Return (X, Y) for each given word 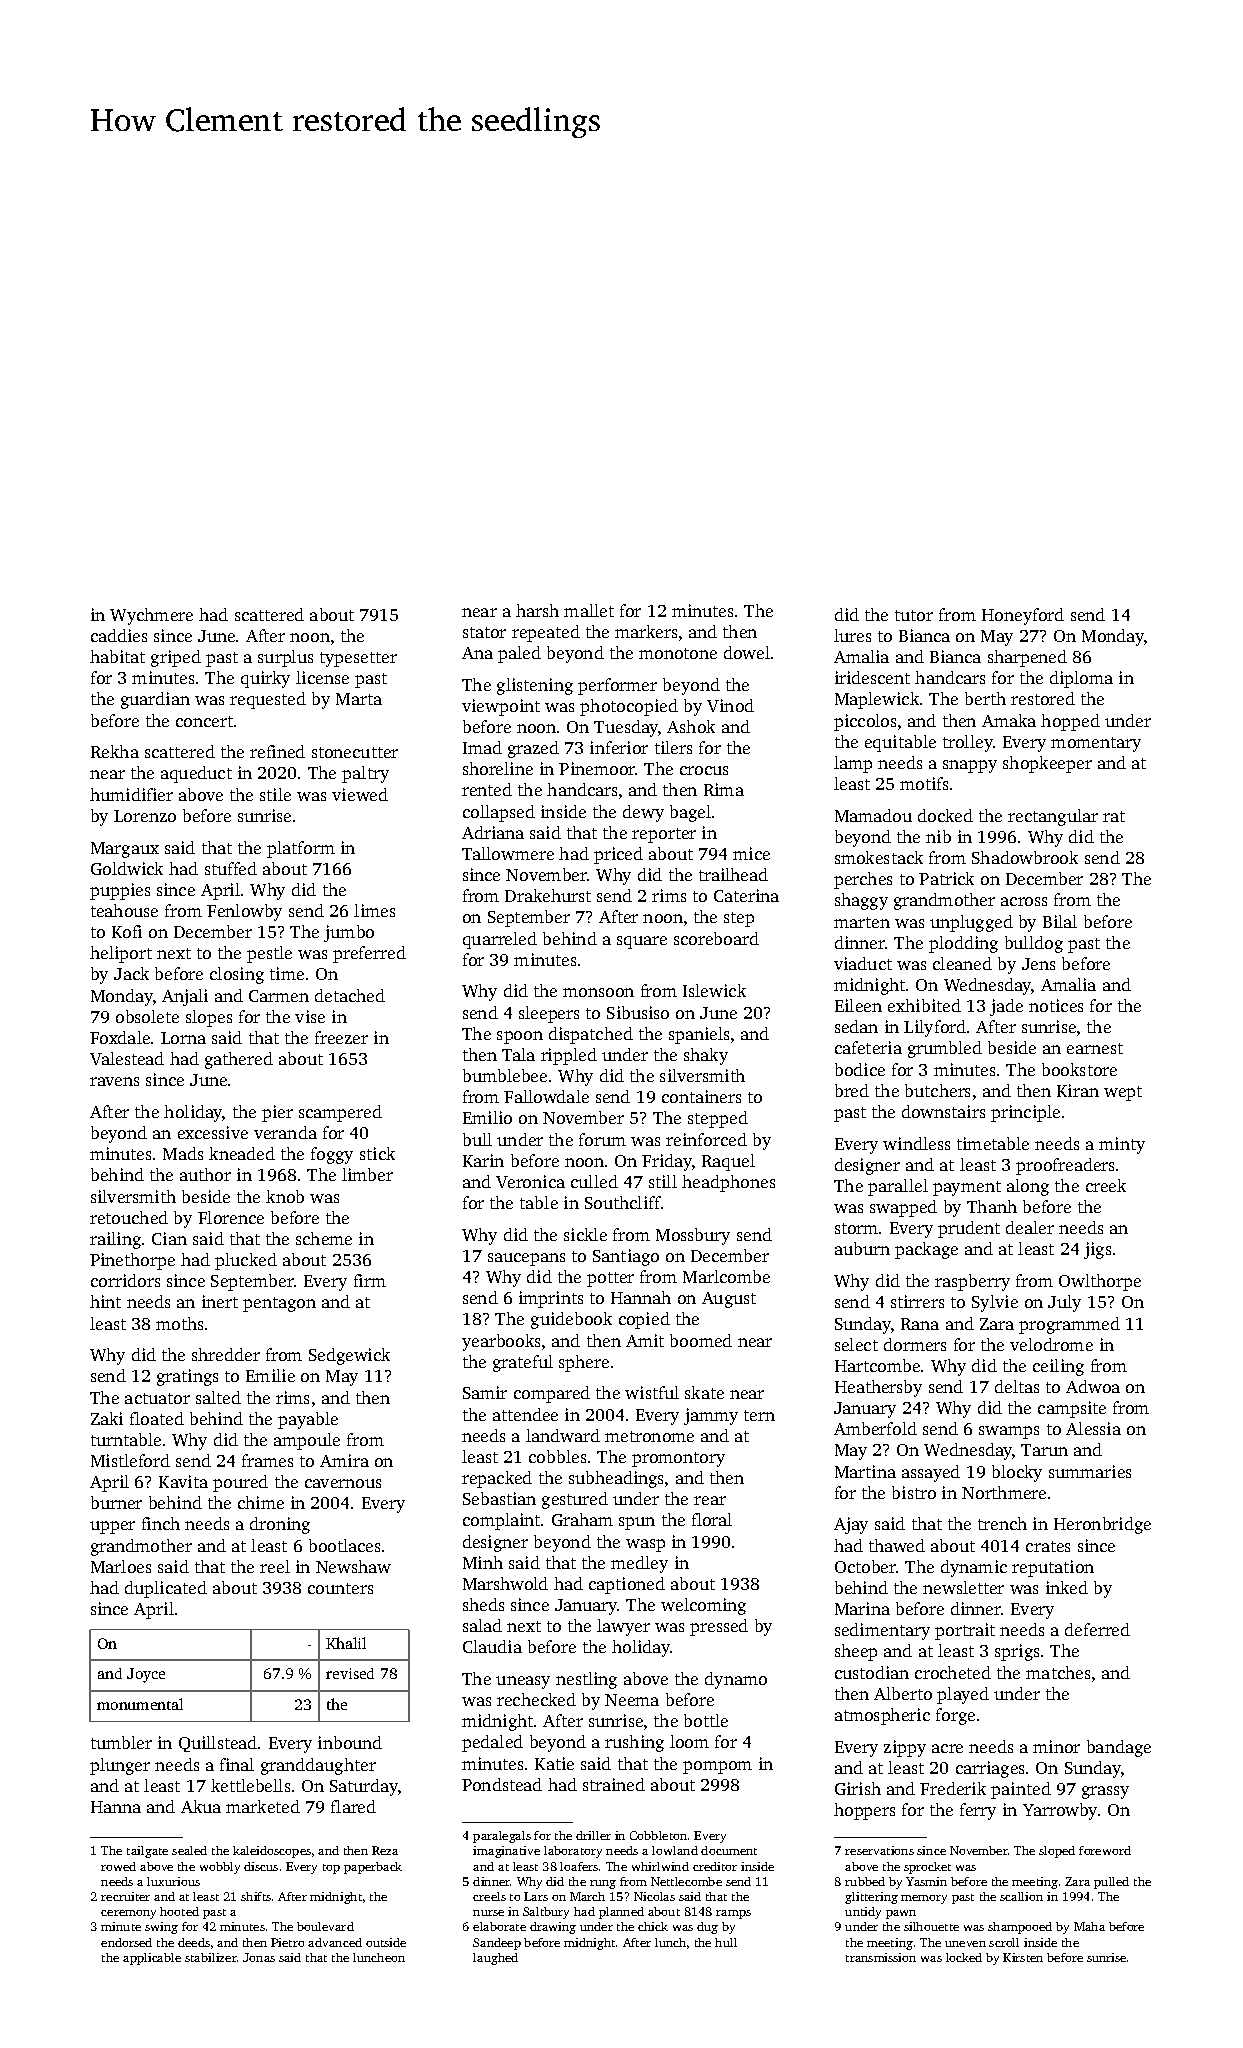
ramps (733, 1914)
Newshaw (353, 1566)
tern (759, 1415)
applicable (152, 1959)
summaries (1090, 1471)
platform (301, 849)
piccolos (865, 722)
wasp (645, 1545)
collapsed (499, 813)
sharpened (1027, 658)
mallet (589, 610)
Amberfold (875, 1428)
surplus (285, 658)
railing (115, 1240)
